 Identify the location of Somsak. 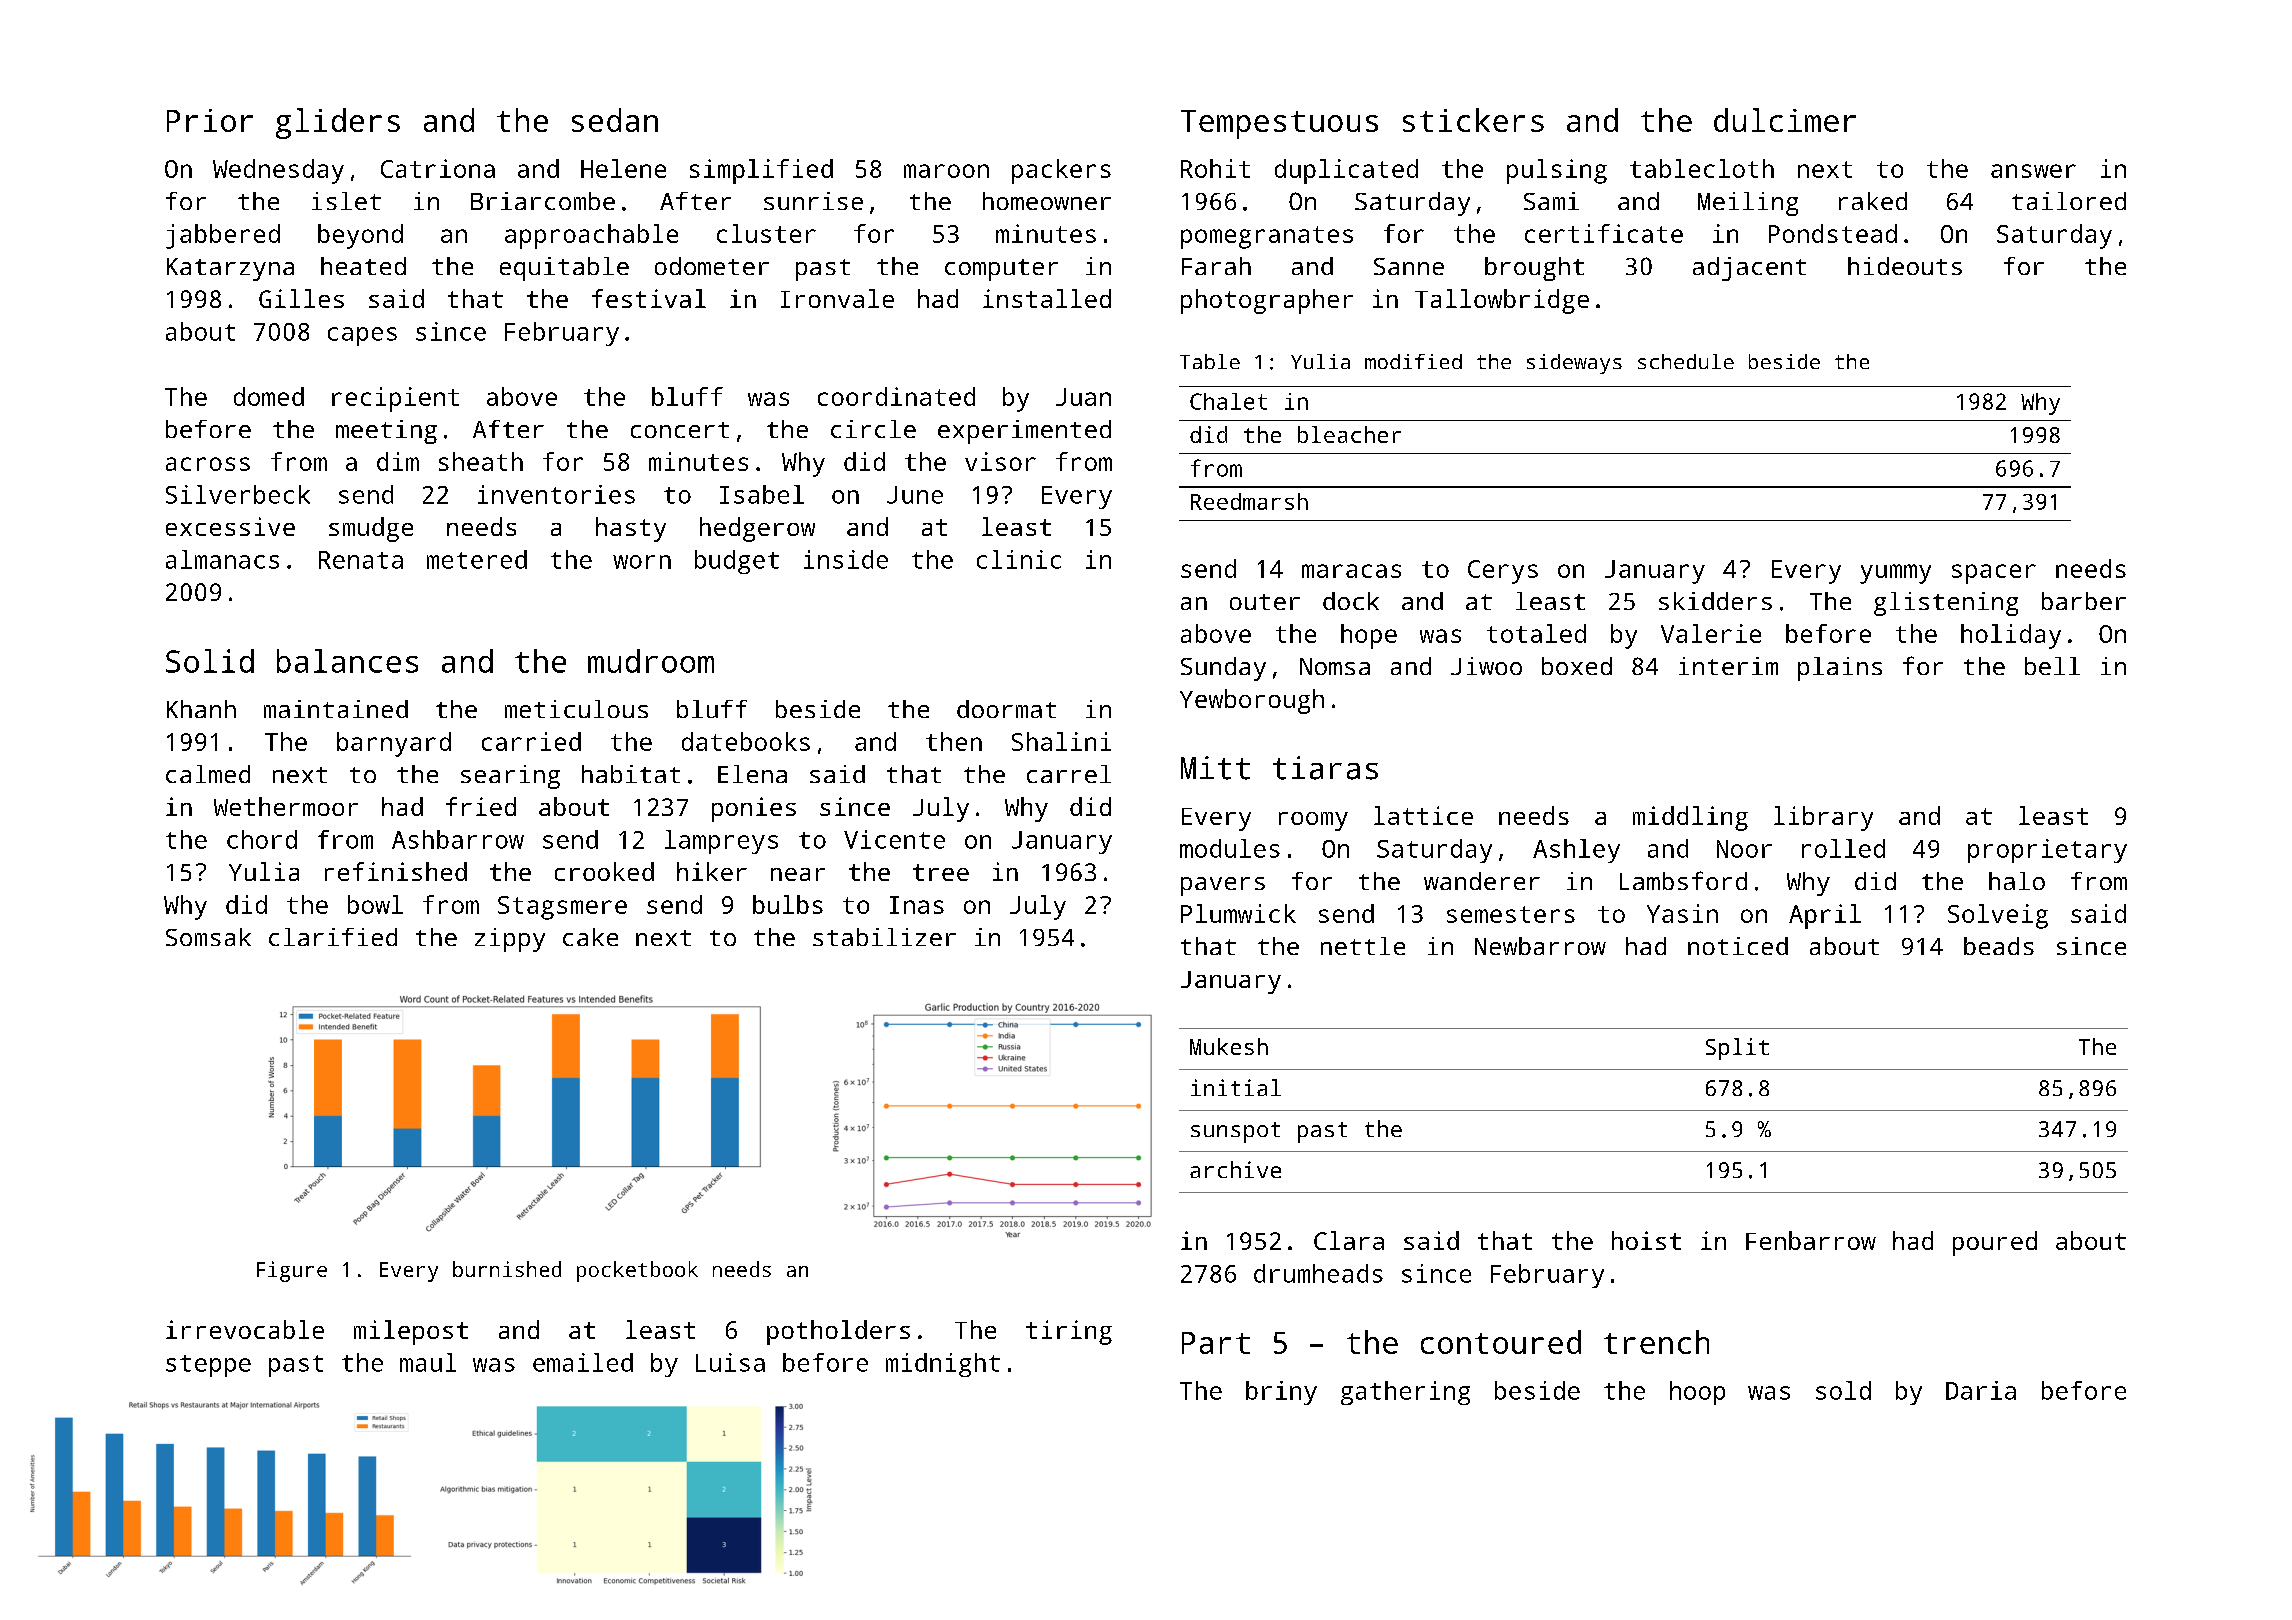
(208, 937).
